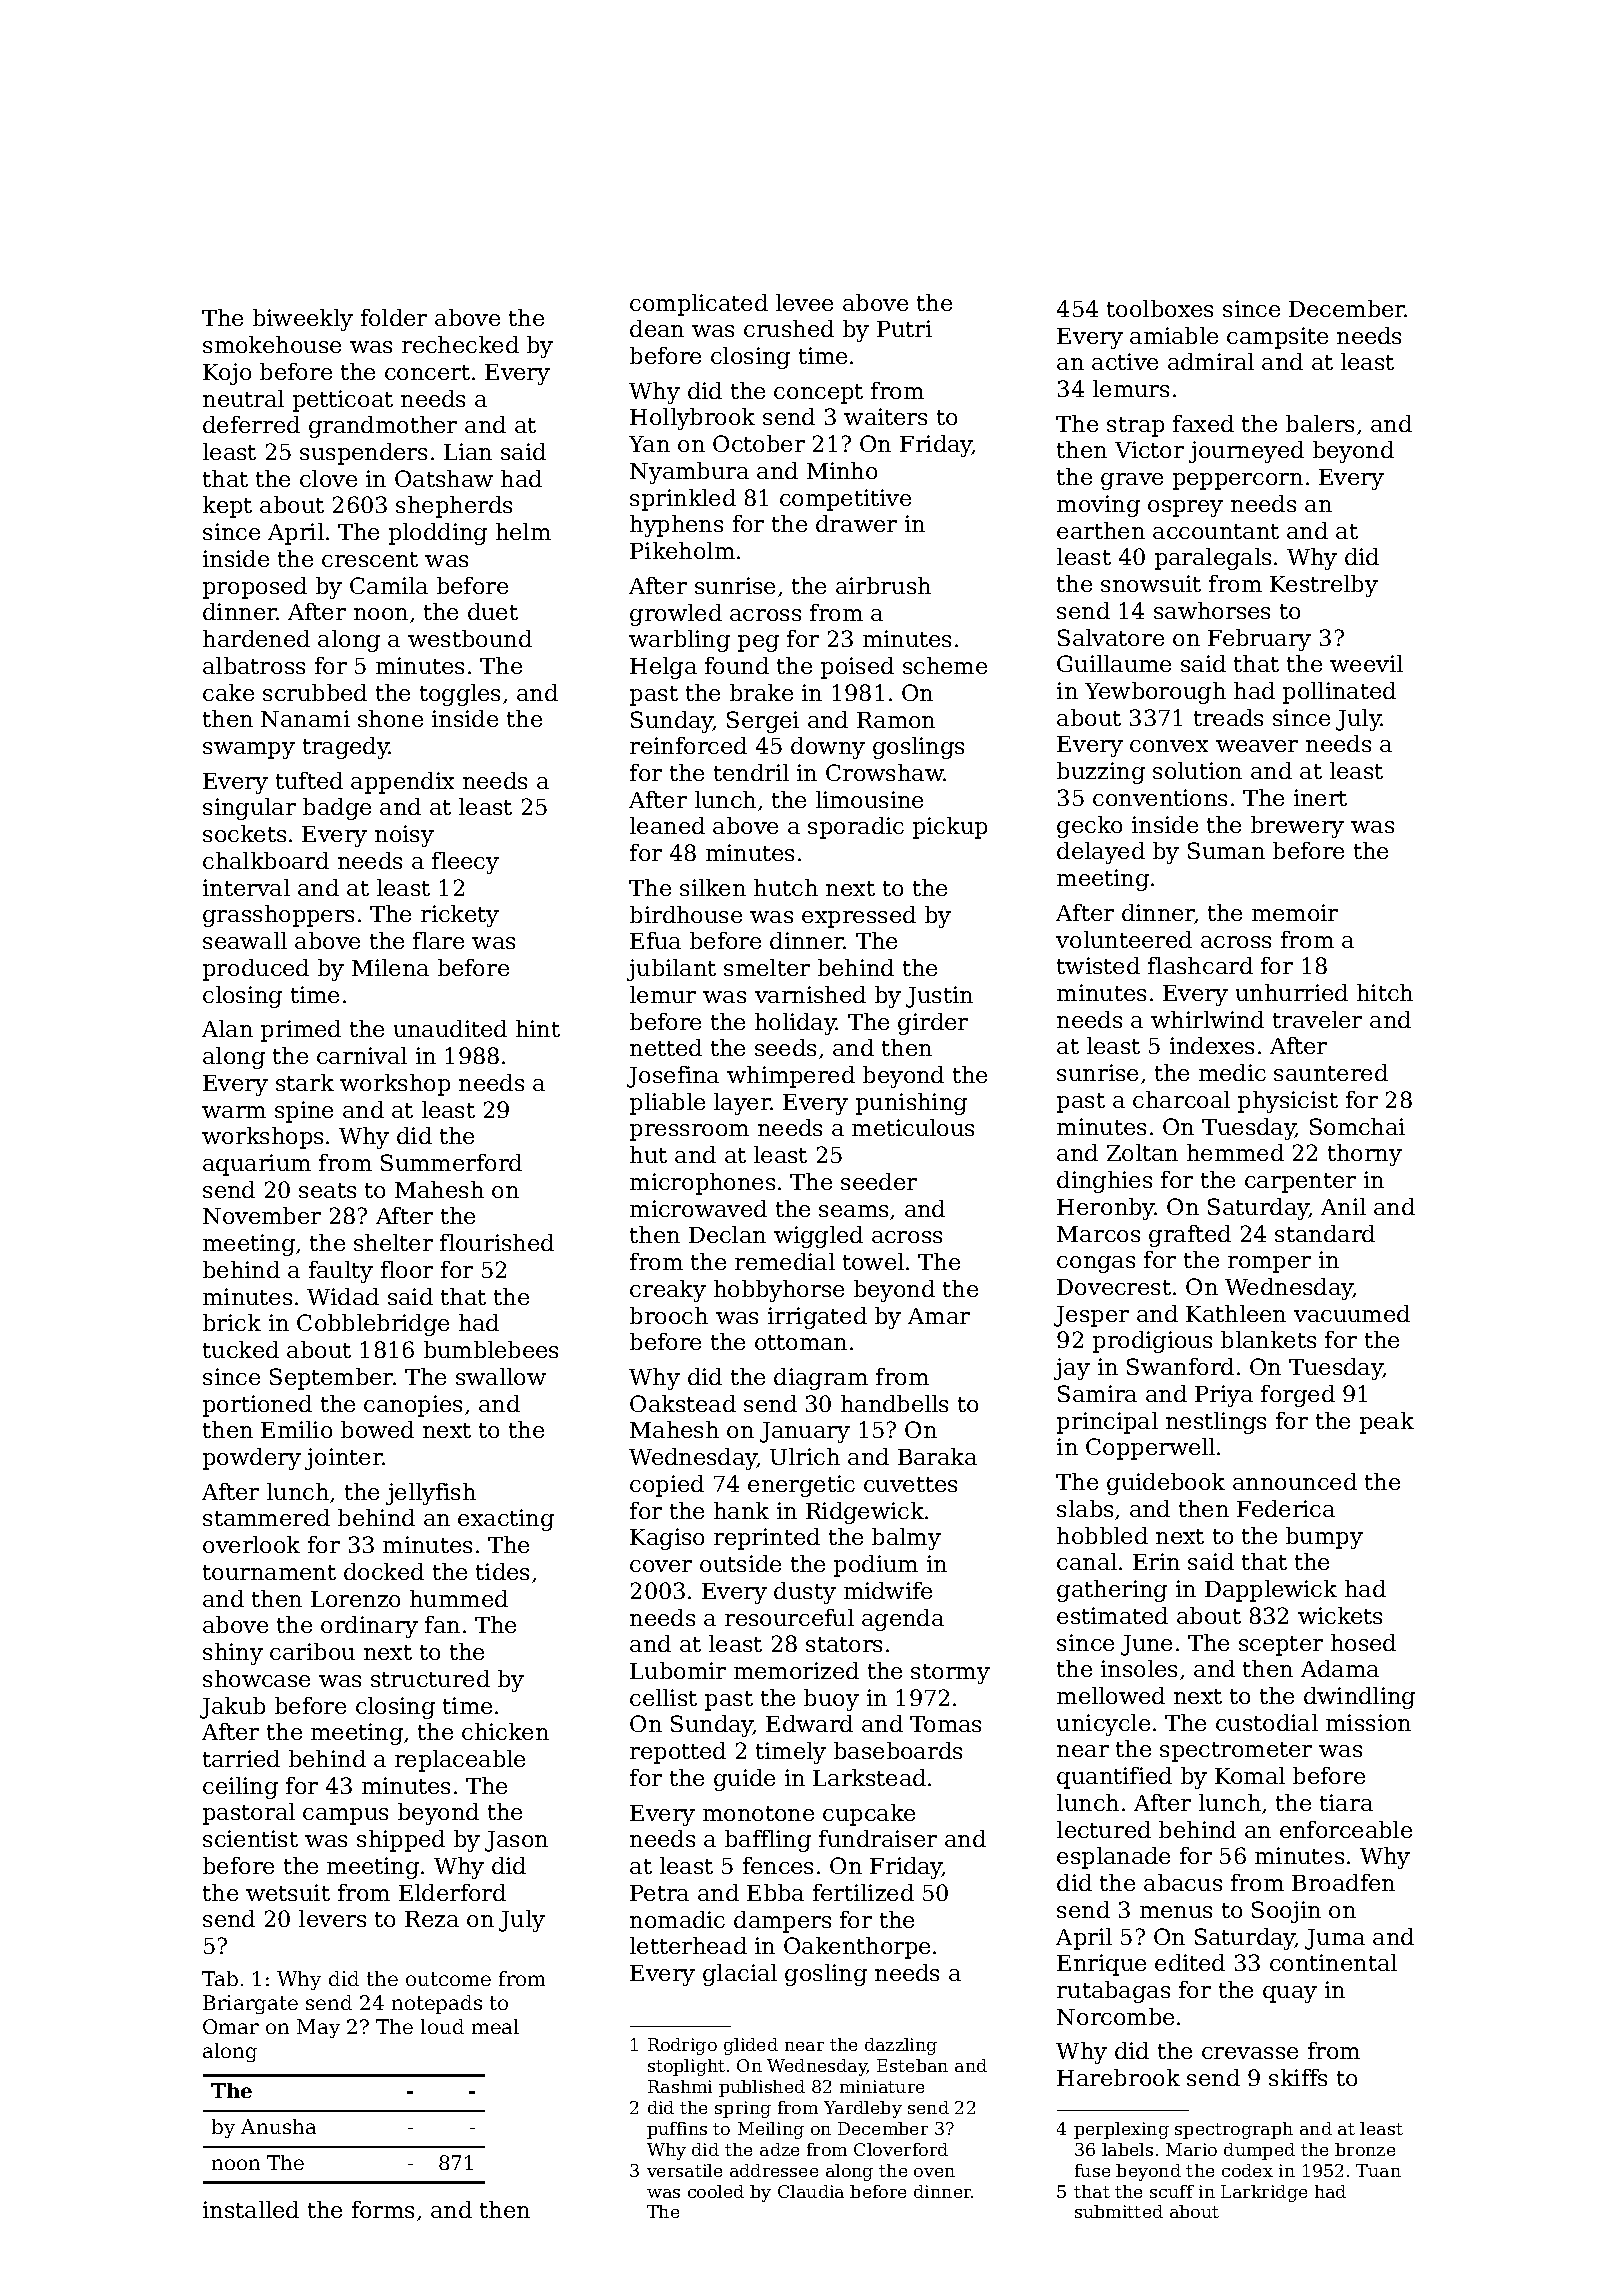 The height and width of the page is (2292, 1620). Describe the element at coordinates (1236, 1313) in the page. I see `Kathleen` at that location.
